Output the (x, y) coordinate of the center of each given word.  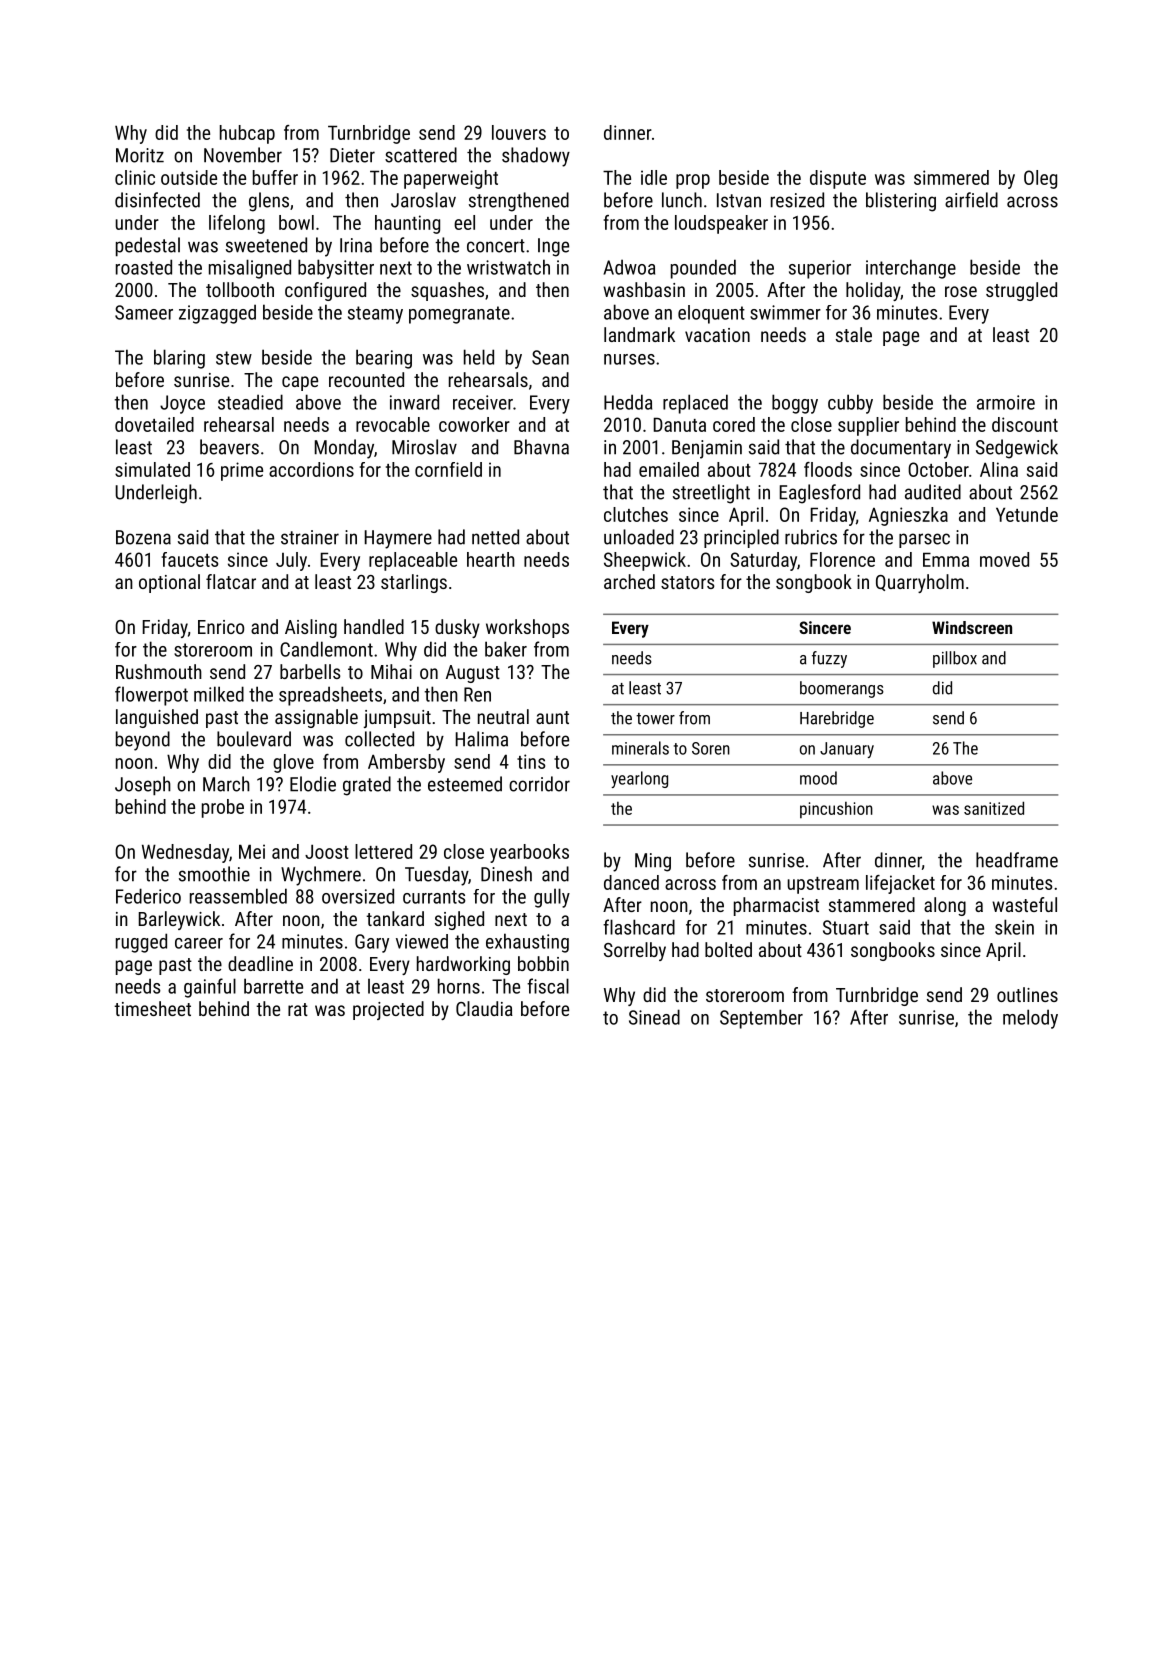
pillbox (955, 659)
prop (693, 181)
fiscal (548, 986)
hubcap (247, 134)
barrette (273, 986)
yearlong (639, 779)
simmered (951, 177)
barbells (310, 671)
